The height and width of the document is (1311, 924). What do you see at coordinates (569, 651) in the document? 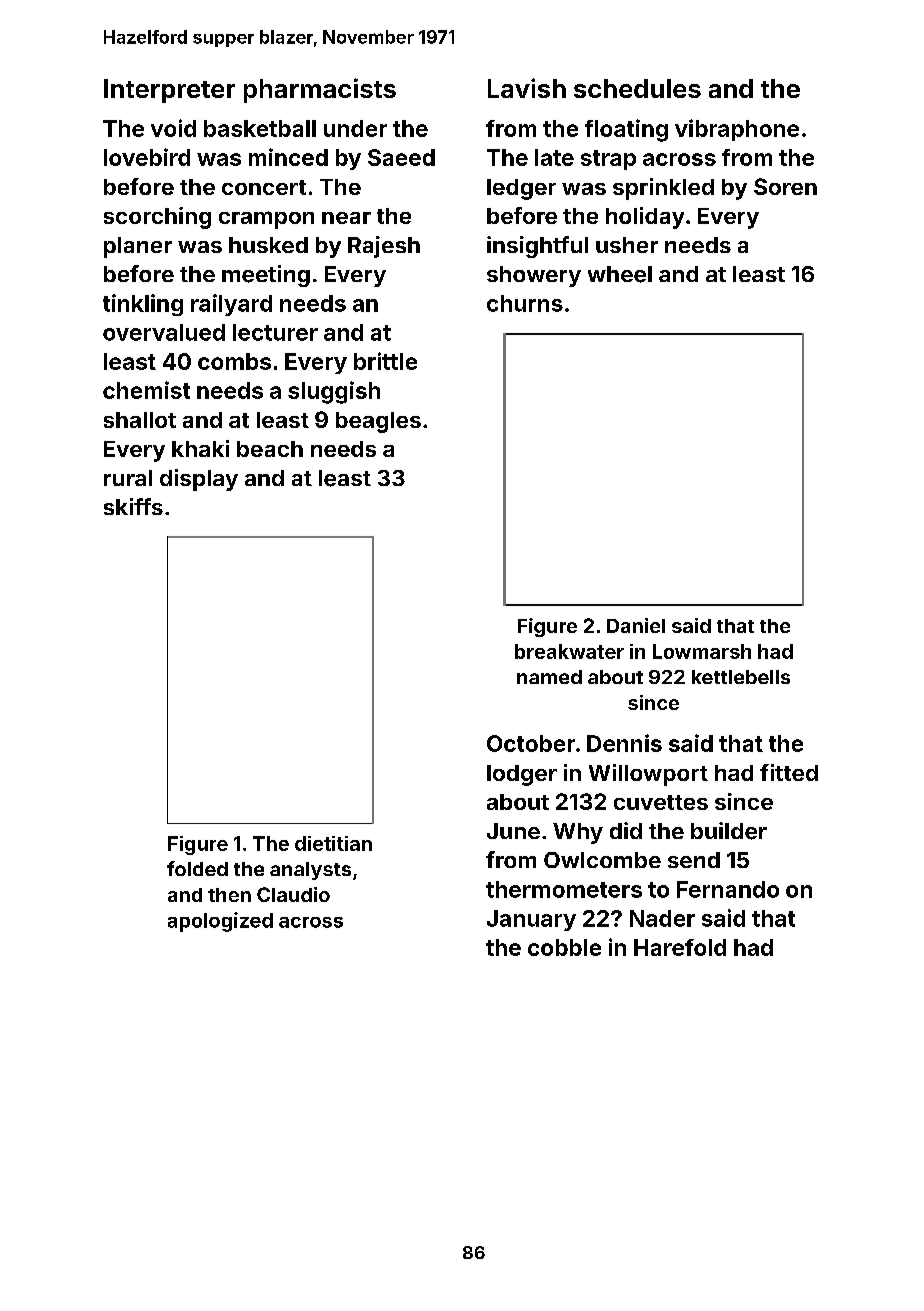
I see `breakwater` at bounding box center [569, 651].
